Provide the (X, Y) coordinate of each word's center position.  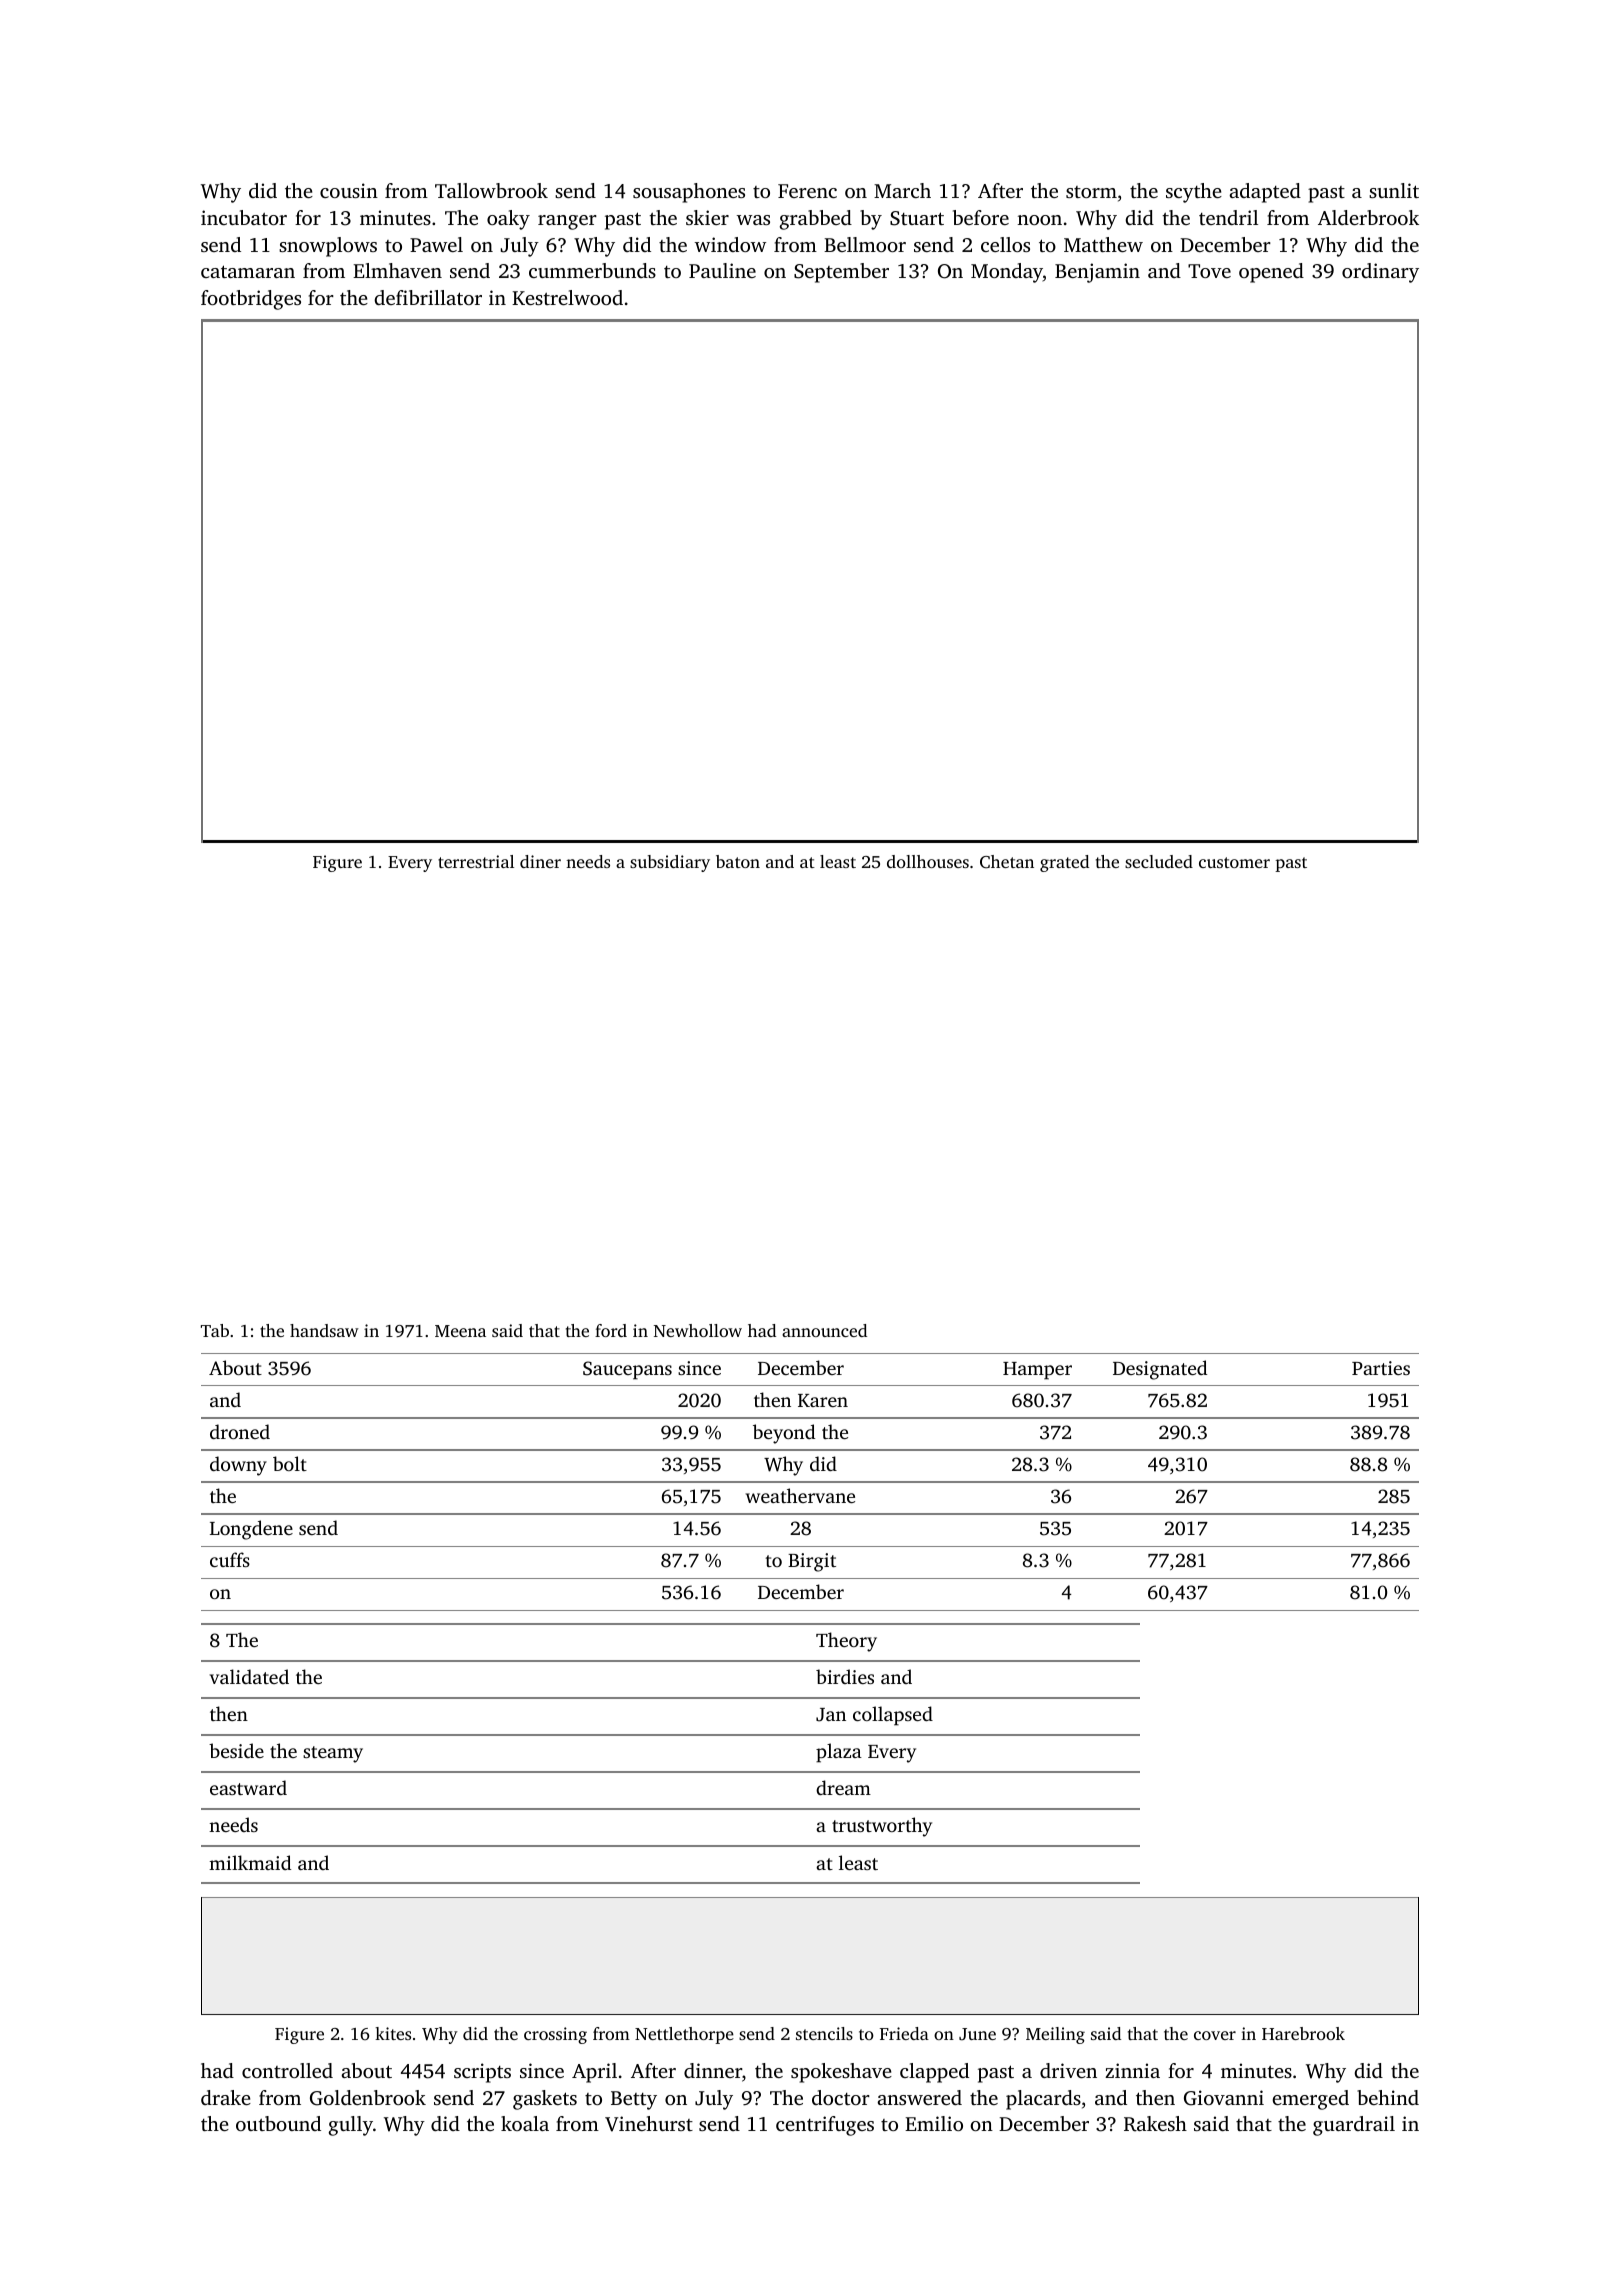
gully (351, 2126)
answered (919, 2097)
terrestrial (476, 861)
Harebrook (1303, 2033)
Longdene (251, 1530)
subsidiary (670, 863)
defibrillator (428, 297)
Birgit (812, 1562)
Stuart (917, 218)
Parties (1381, 1368)
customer (1234, 862)
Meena (460, 1331)
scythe (1194, 193)
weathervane (800, 1495)
